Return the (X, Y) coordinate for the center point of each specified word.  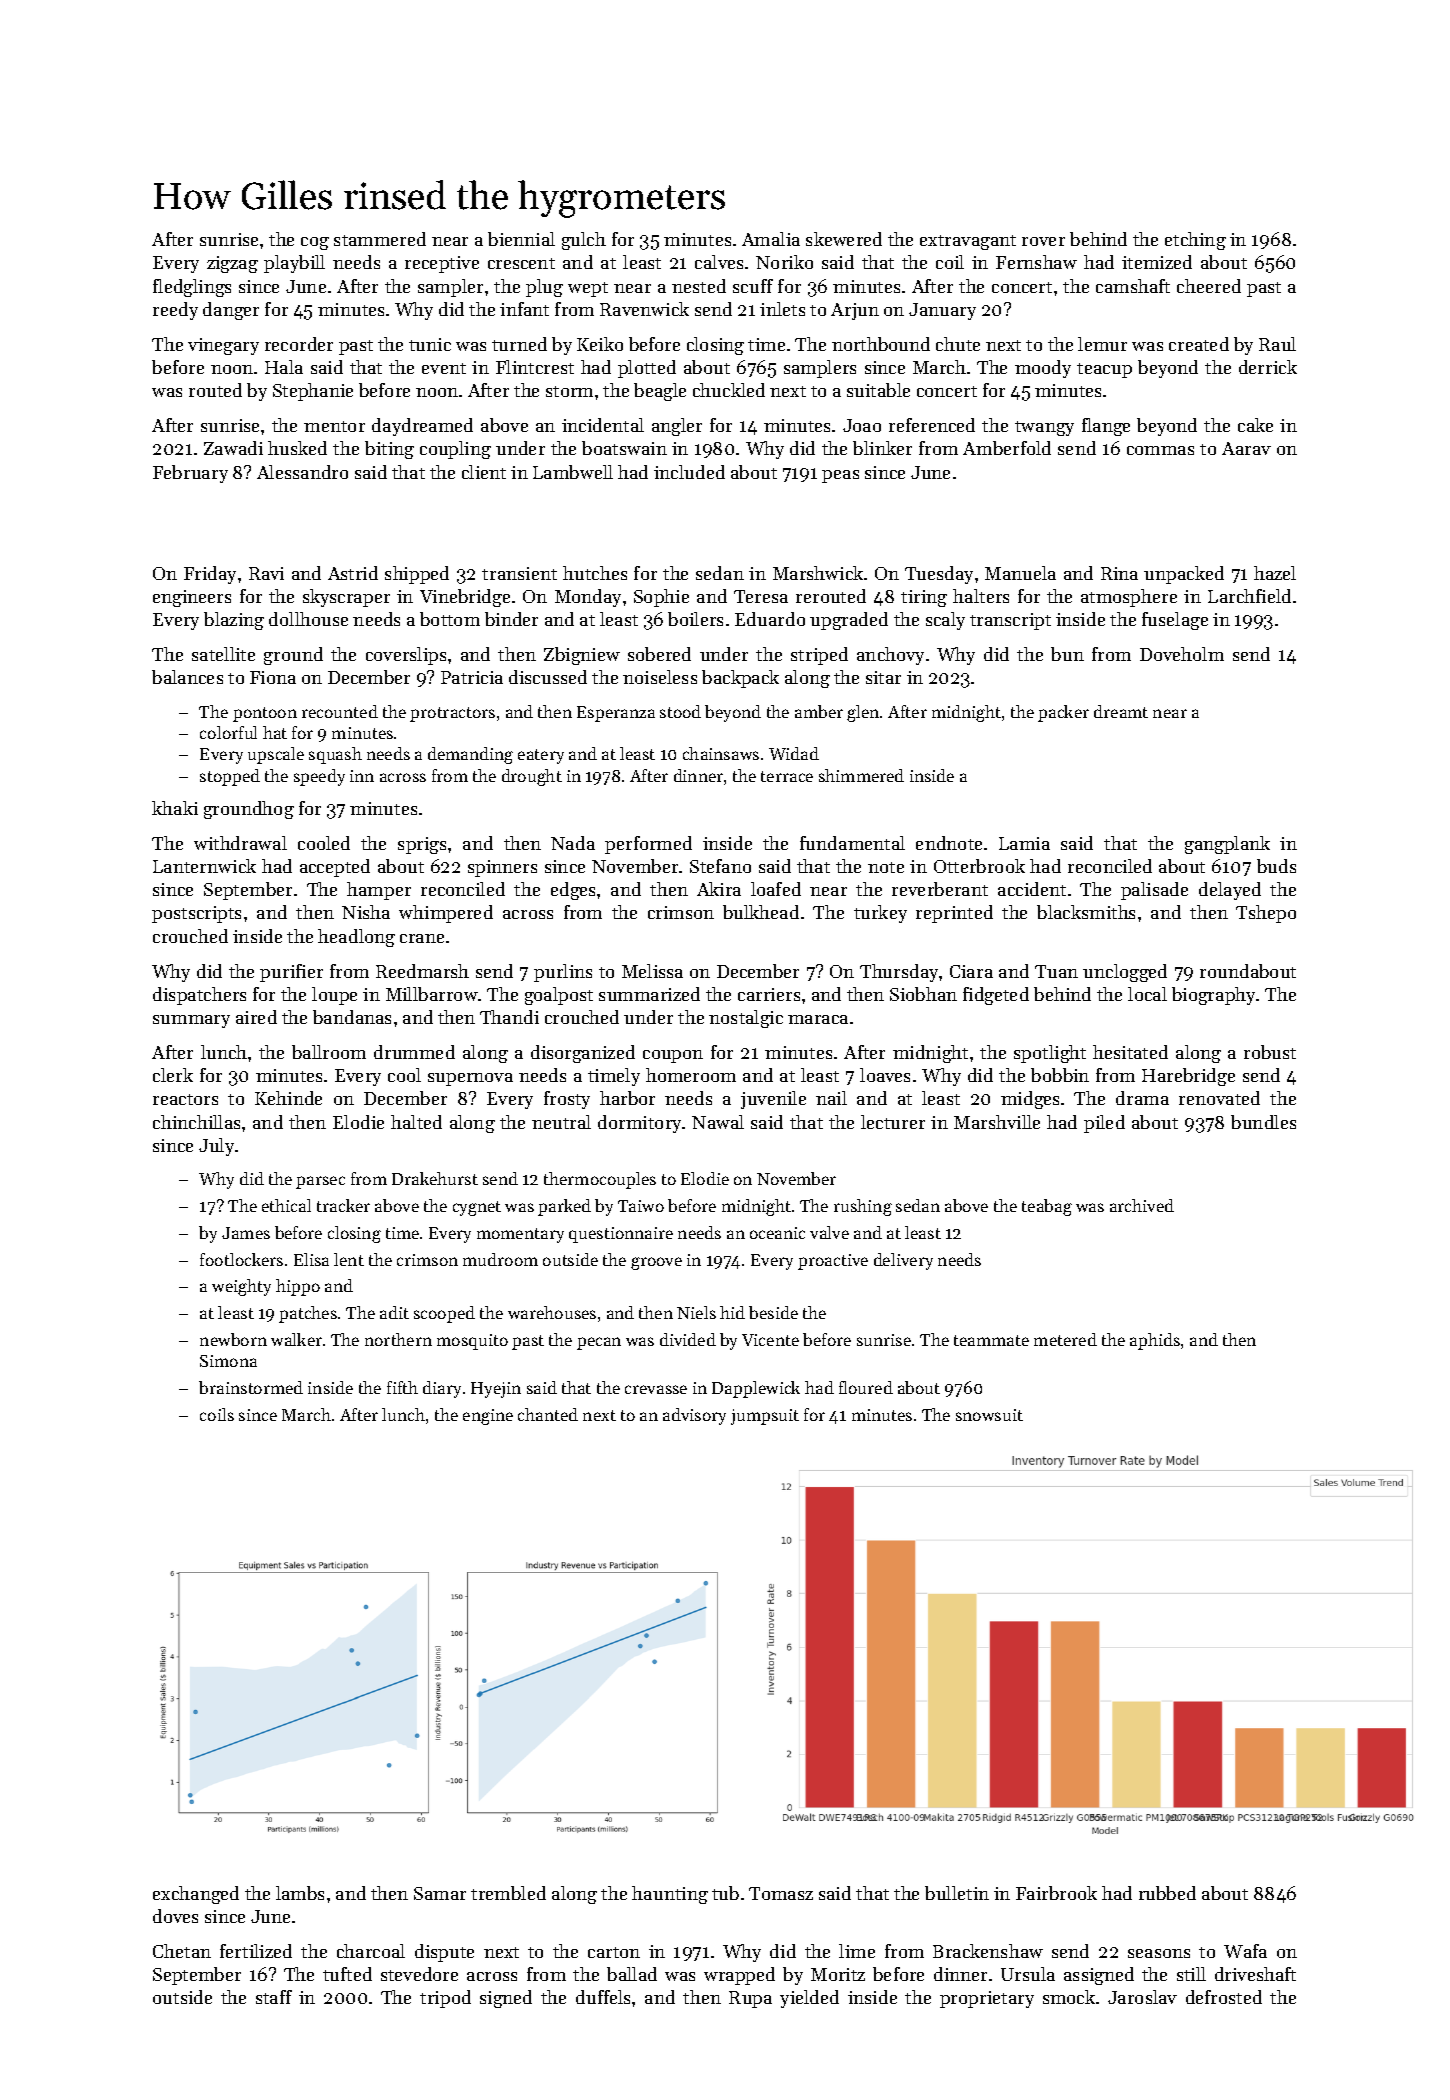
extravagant (968, 242)
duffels (603, 1997)
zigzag (232, 264)
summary (191, 1021)
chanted (548, 1414)
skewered (844, 239)
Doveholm (1182, 654)
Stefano (720, 866)
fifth (402, 1387)
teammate (991, 1340)
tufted (347, 1974)
